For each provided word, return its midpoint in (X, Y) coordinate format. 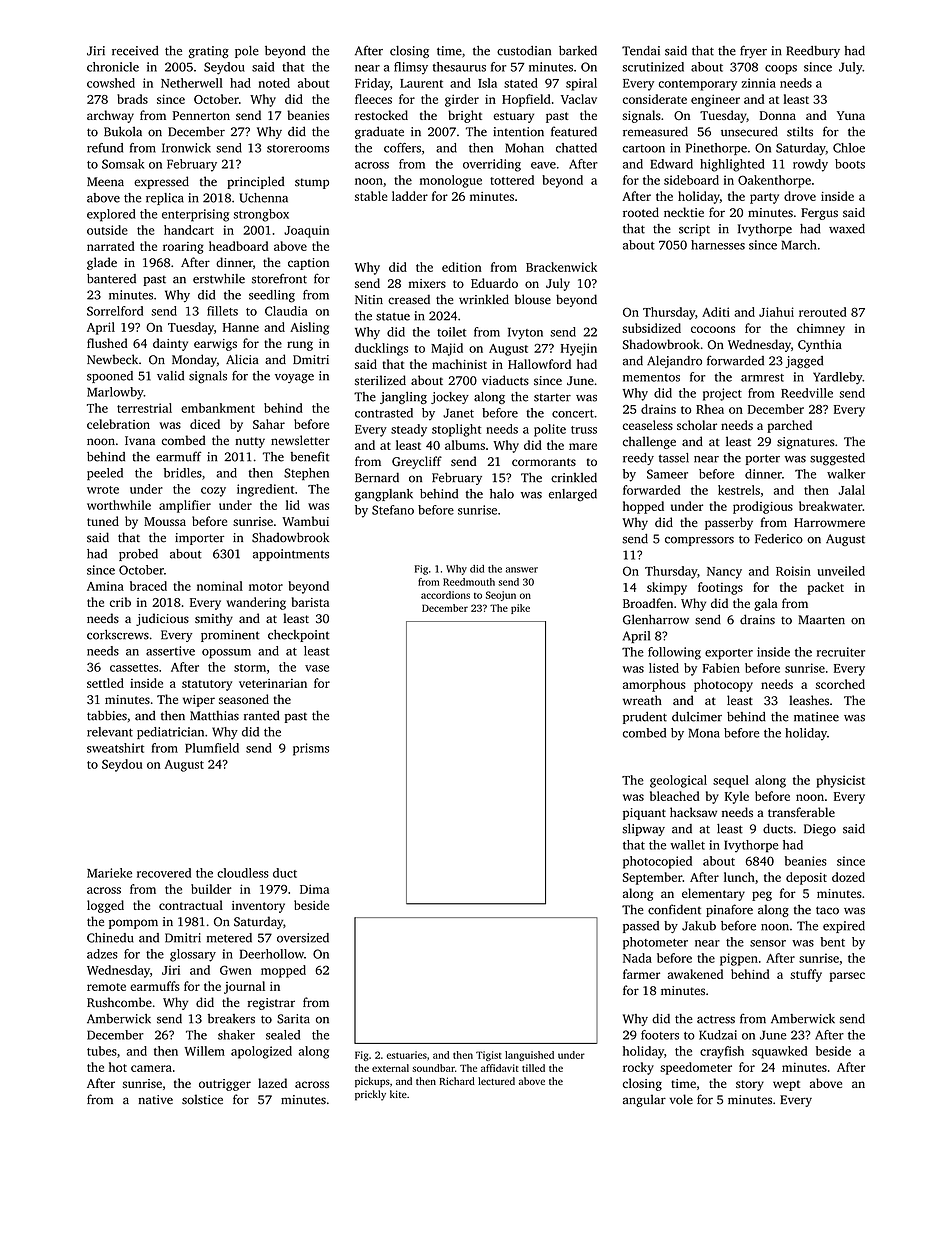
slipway (643, 830)
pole (247, 52)
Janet (458, 413)
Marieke (109, 873)
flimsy (411, 68)
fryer (753, 51)
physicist (841, 781)
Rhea (710, 409)
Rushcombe (119, 1002)
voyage (294, 378)
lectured (496, 1081)
